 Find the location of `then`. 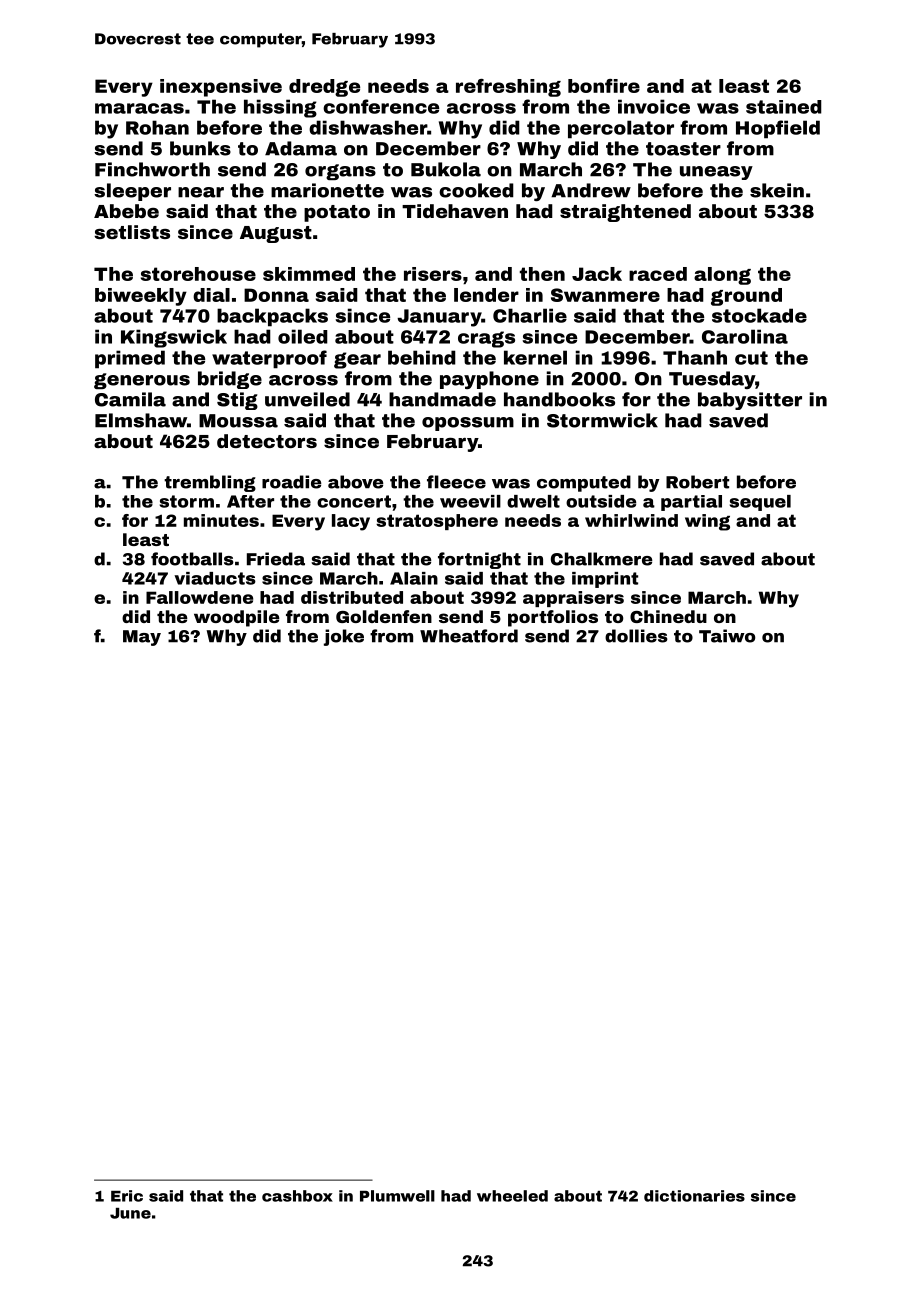

then is located at coordinates (542, 274).
